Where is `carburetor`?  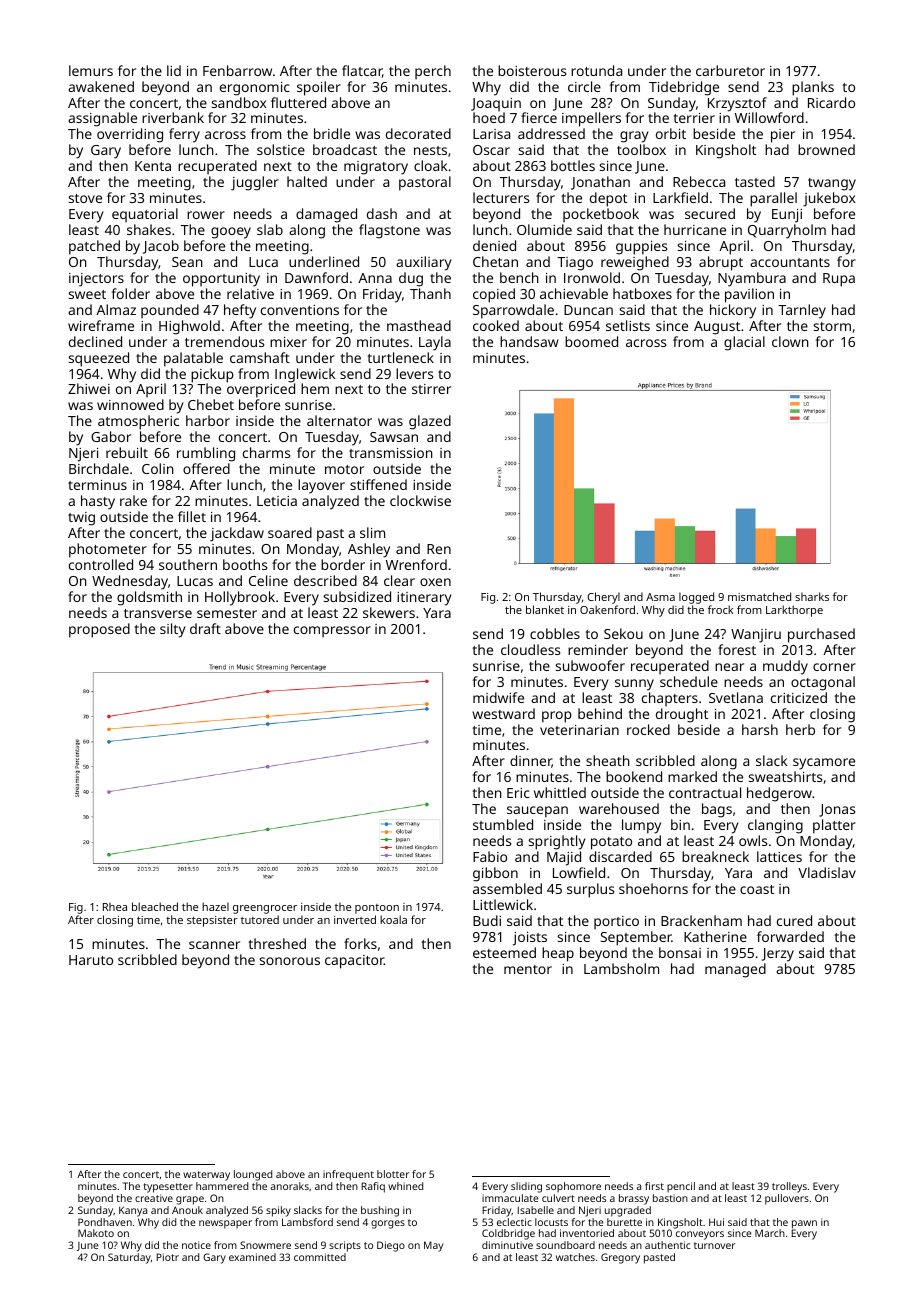 carburetor is located at coordinates (730, 70).
